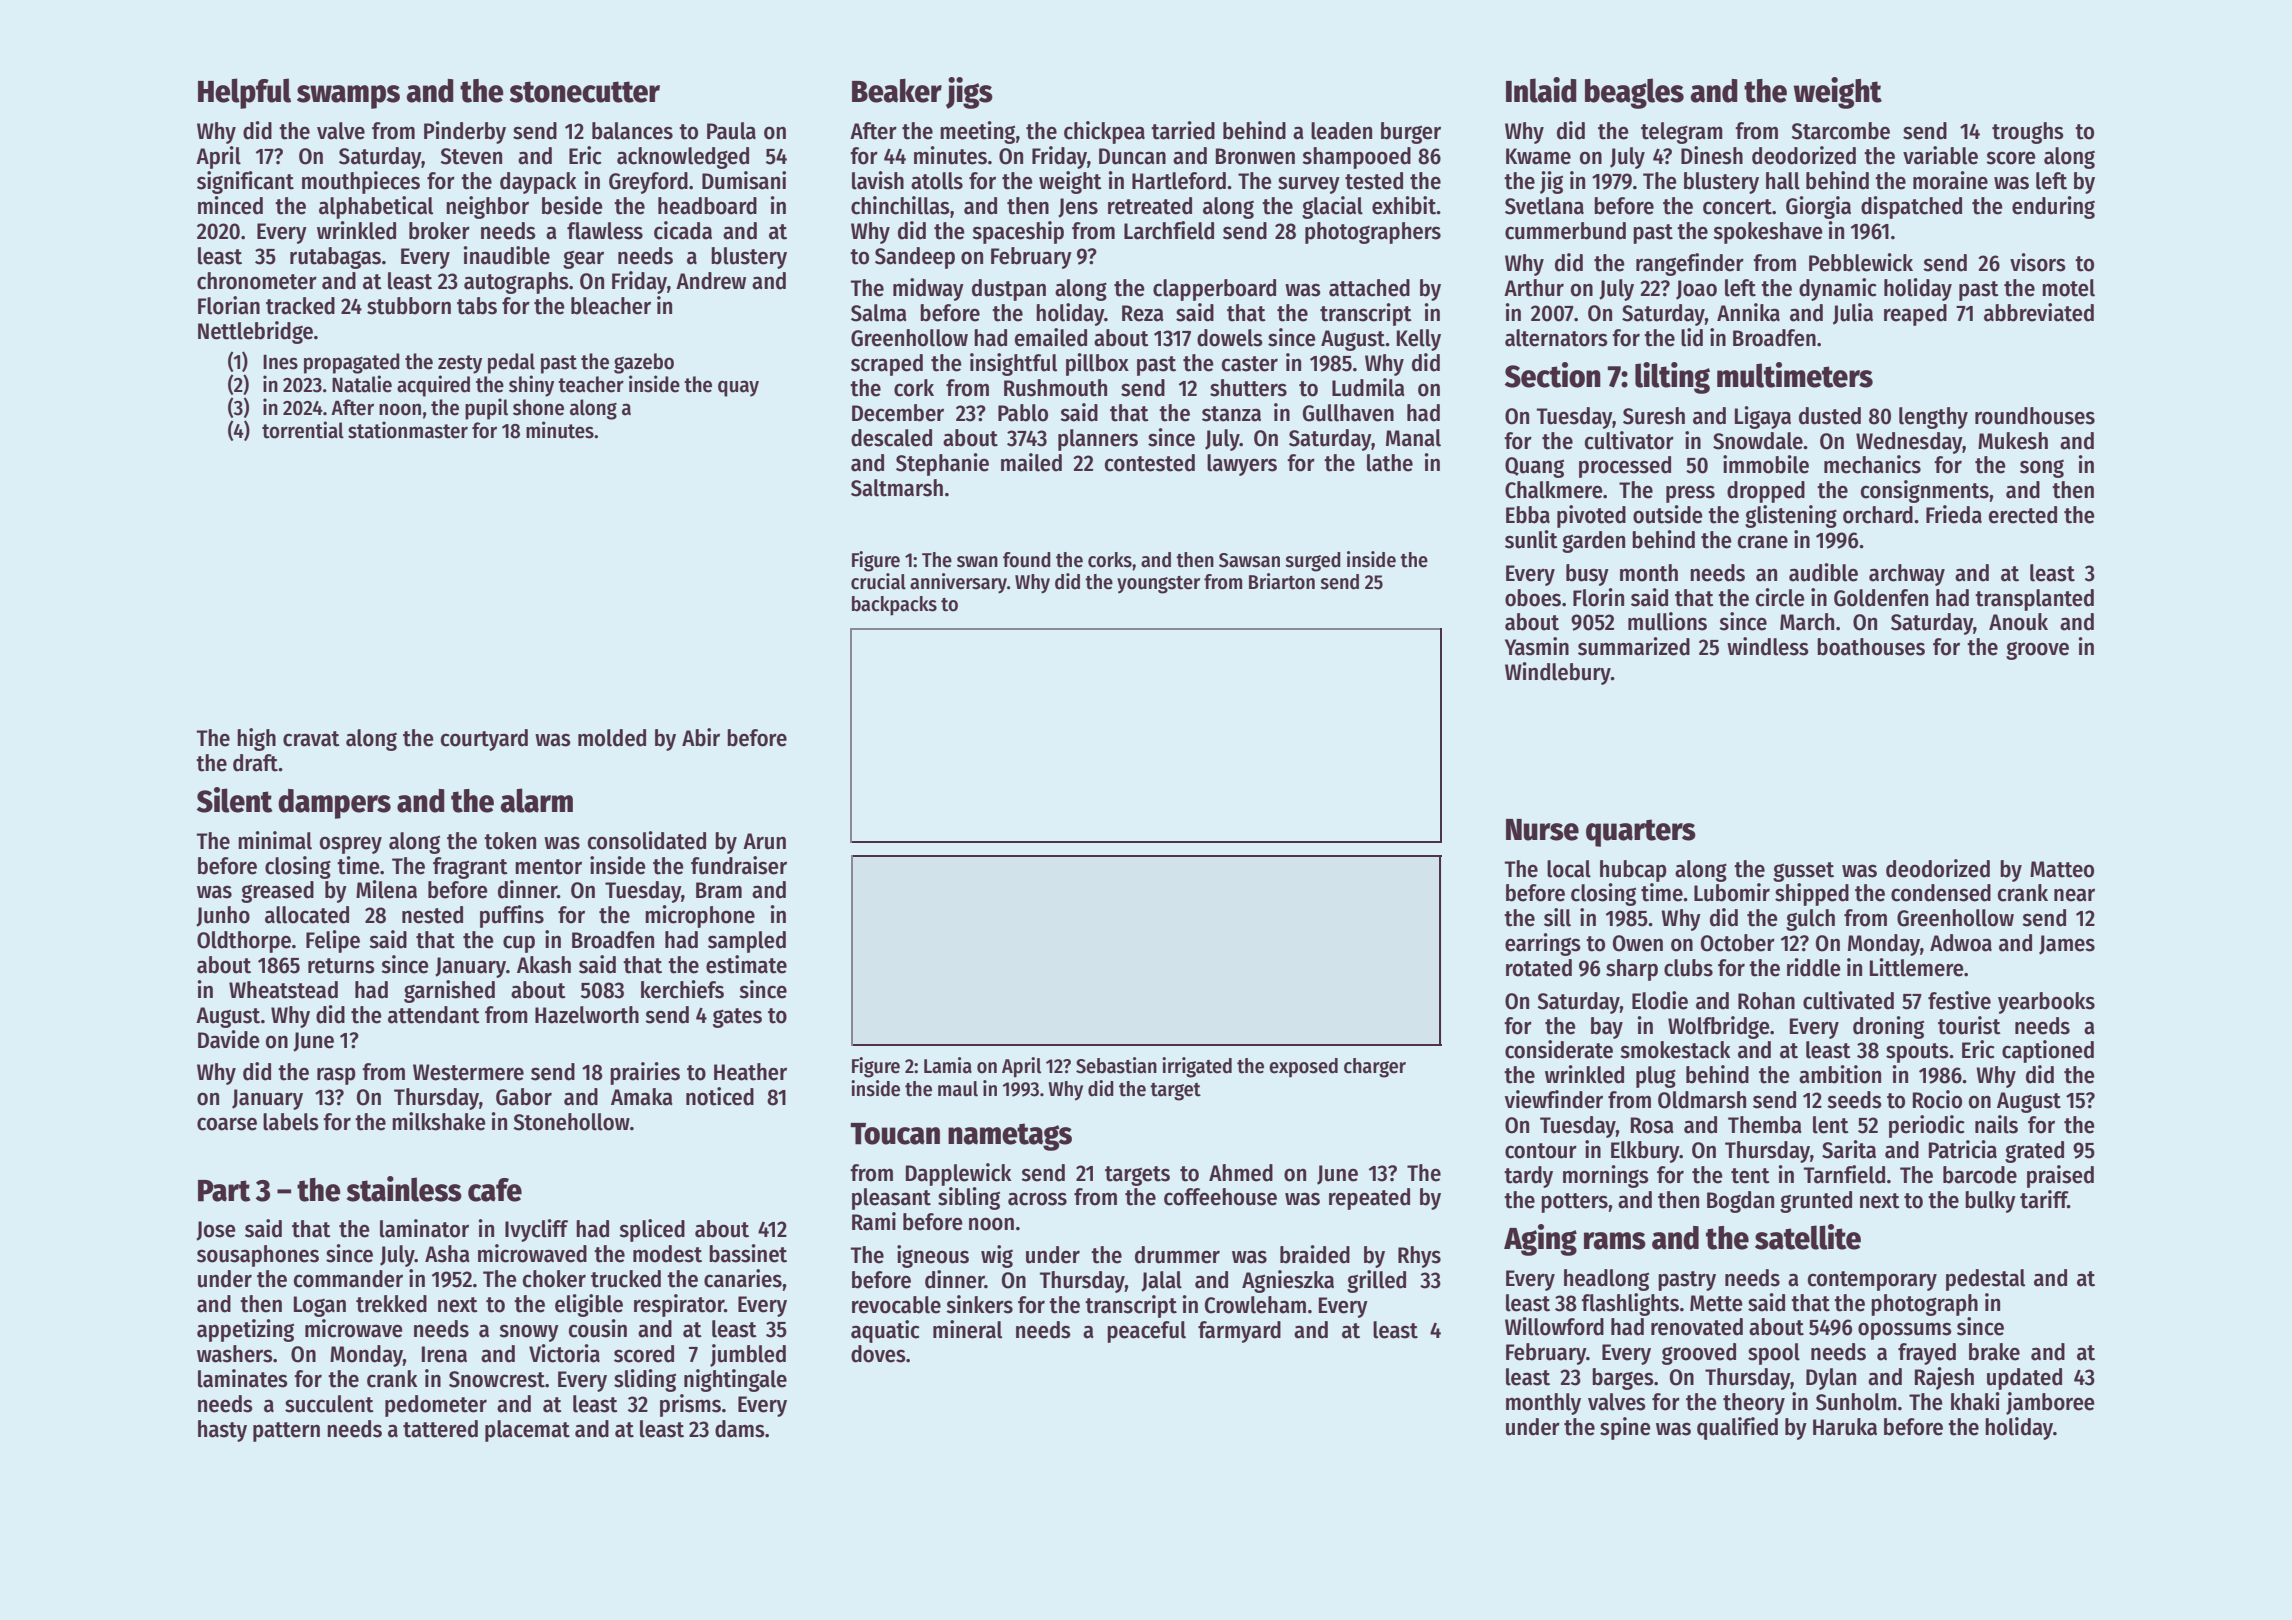  What do you see at coordinates (720, 1096) in the screenshot?
I see `noticed` at bounding box center [720, 1096].
